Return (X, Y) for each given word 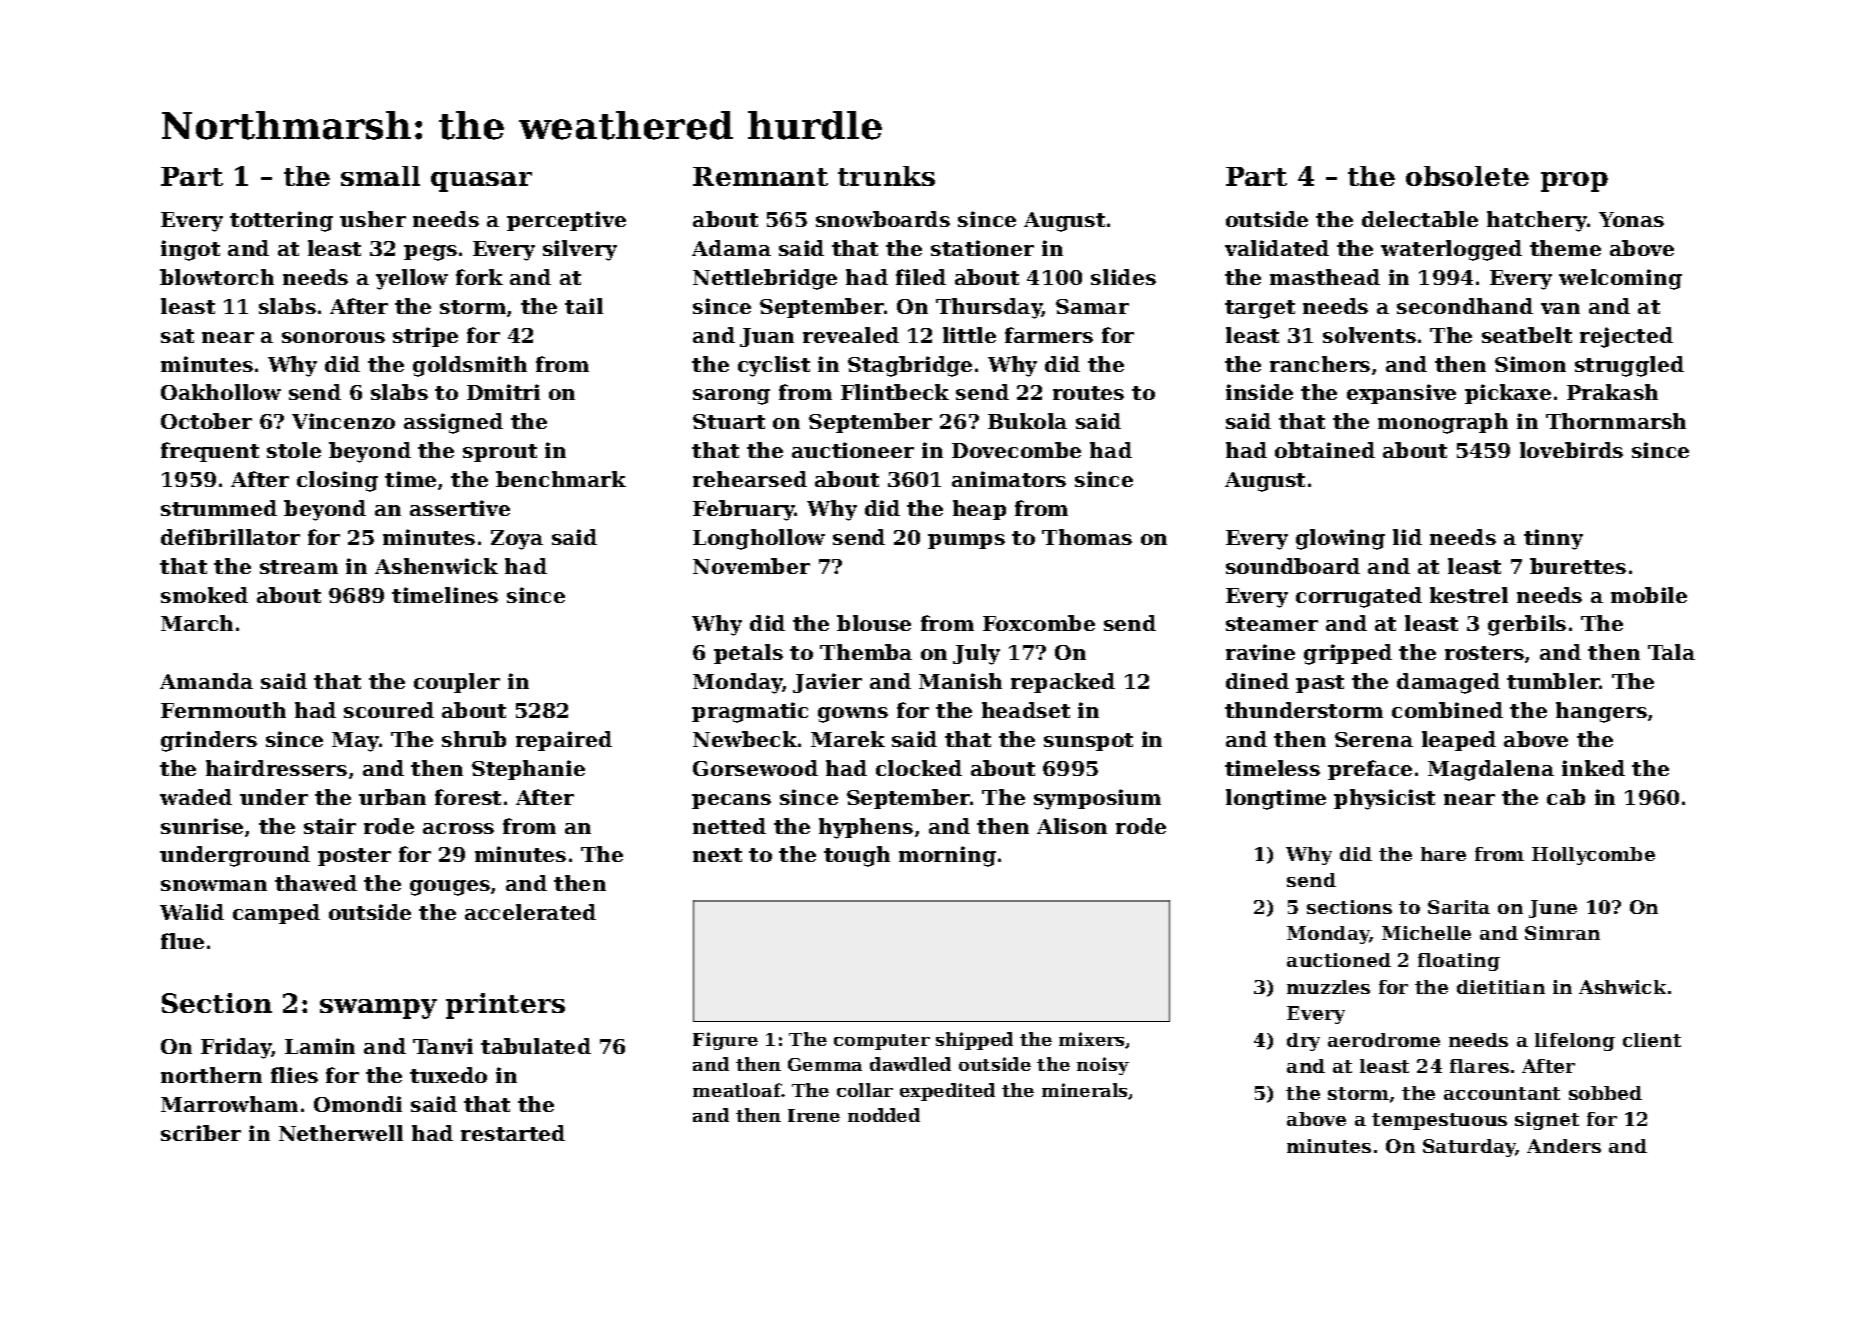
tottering (281, 221)
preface (1370, 770)
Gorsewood (755, 768)
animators (1009, 479)
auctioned (1339, 960)
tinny (1553, 539)
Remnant (760, 176)
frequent (210, 452)
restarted (513, 1133)
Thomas (1087, 537)
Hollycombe (1593, 856)
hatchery (1537, 221)
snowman (214, 885)
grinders (209, 741)
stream (299, 567)
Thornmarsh (1616, 421)
